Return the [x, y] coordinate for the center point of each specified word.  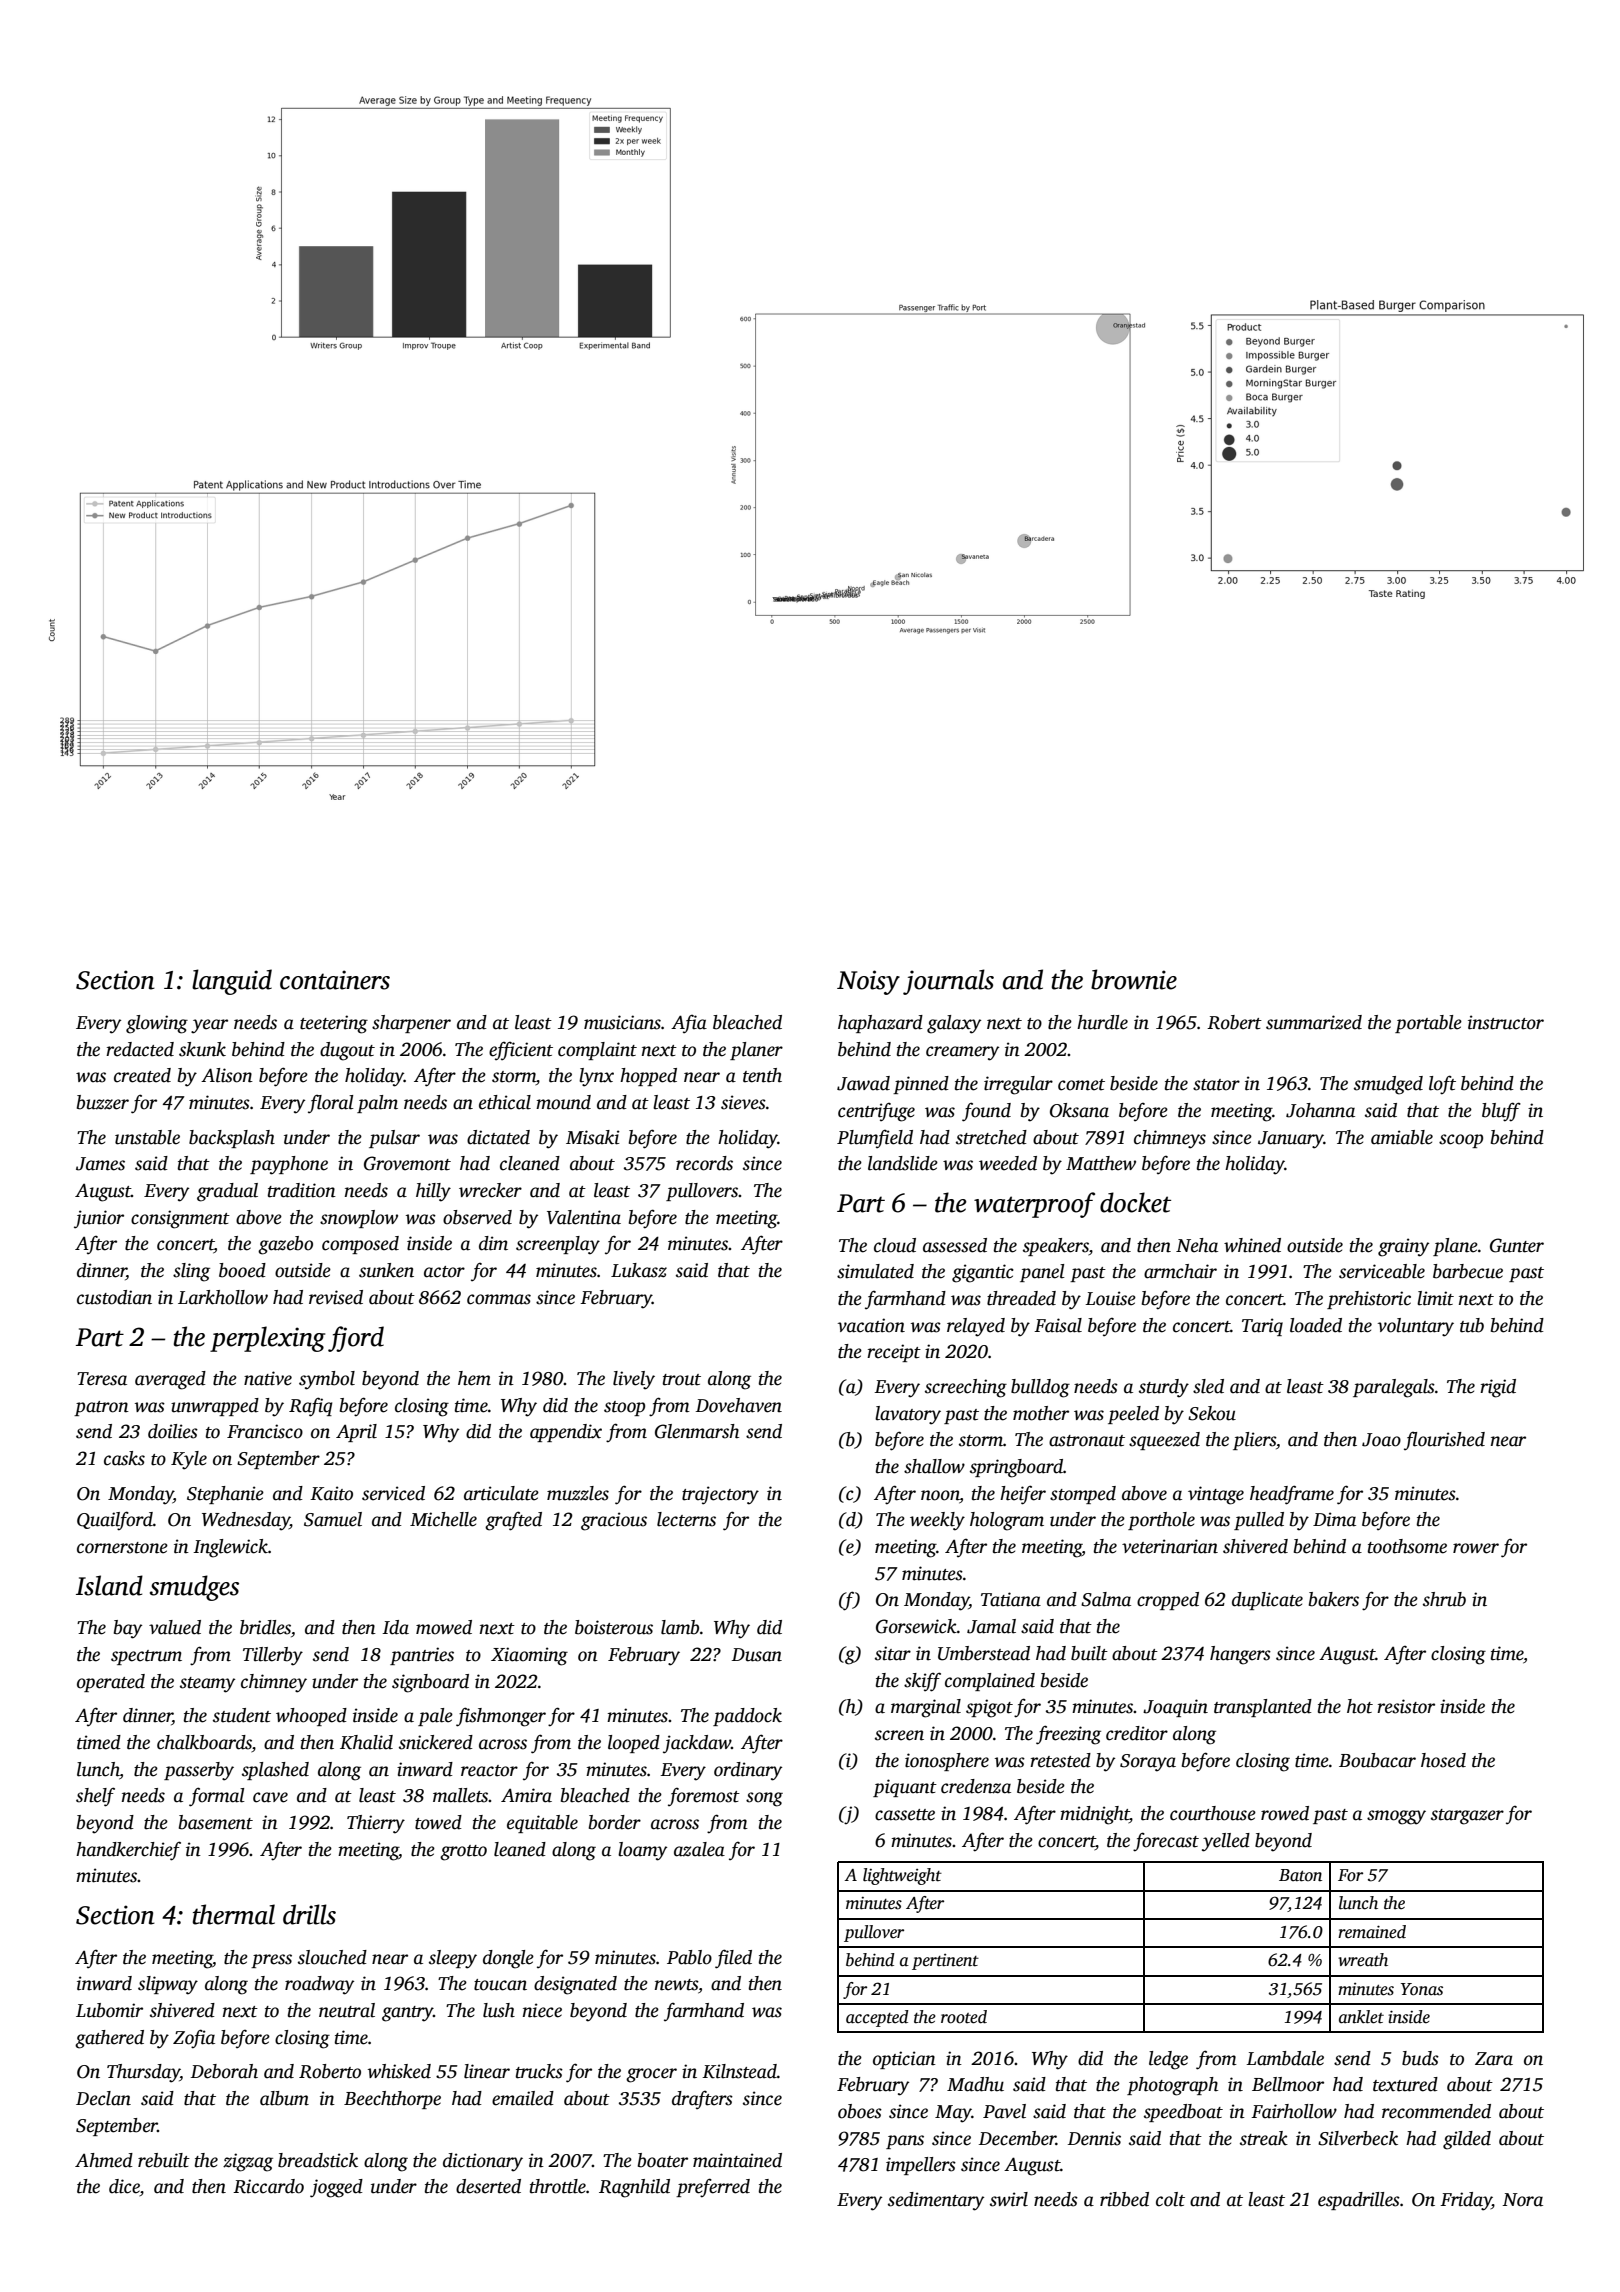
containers [335, 980]
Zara [1494, 2059]
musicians [622, 1022]
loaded [1316, 1325]
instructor [1506, 1022]
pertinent [945, 1962]
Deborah [224, 2071]
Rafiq [310, 1407]
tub [1472, 1325]
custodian [114, 1297]
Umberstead [984, 1653]
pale [435, 1717]
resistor [1406, 1706]
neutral [347, 2010]
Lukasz [639, 1270]
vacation [871, 1325]
